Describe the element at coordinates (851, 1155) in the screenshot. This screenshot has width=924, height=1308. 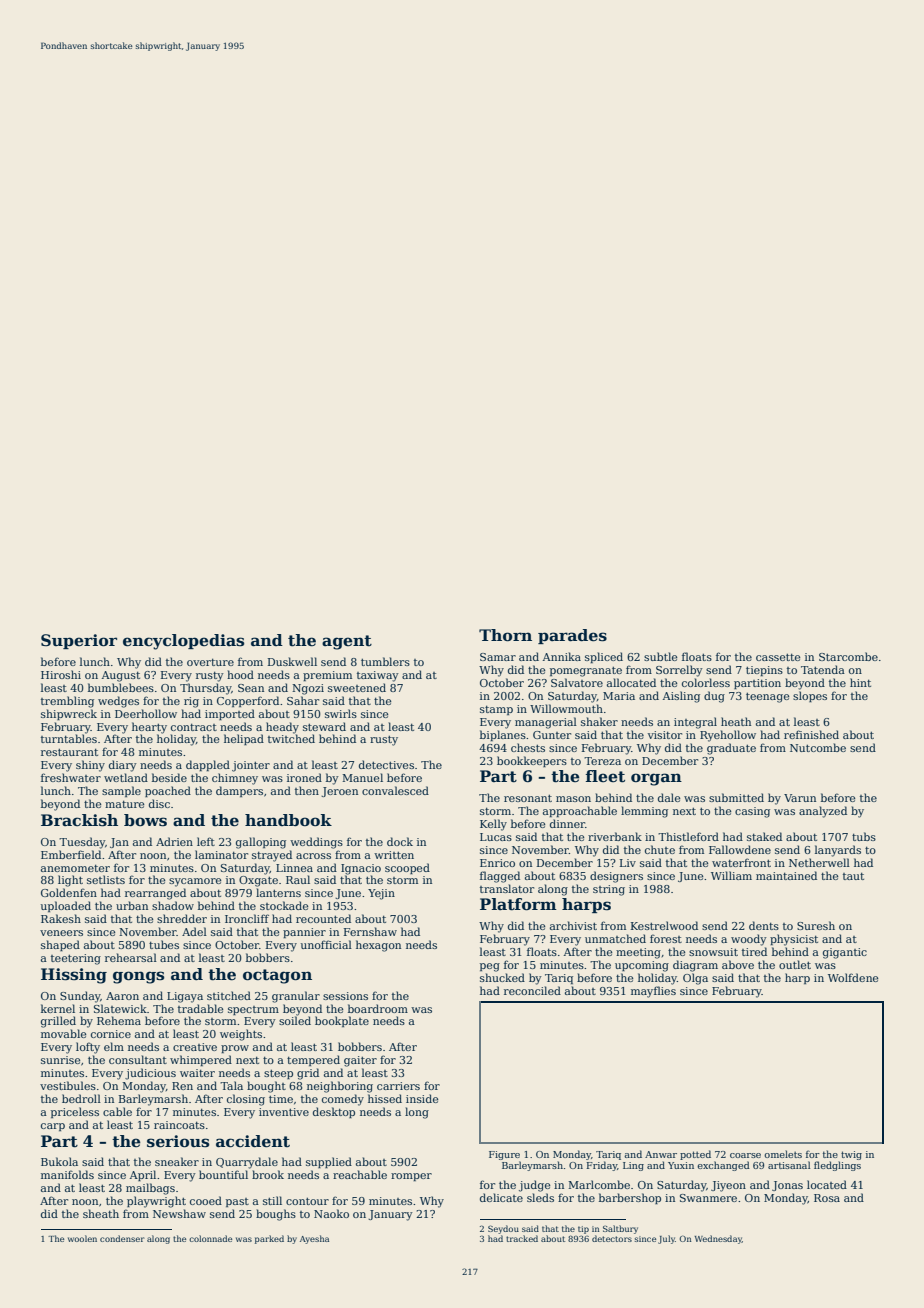
I see `twig` at that location.
